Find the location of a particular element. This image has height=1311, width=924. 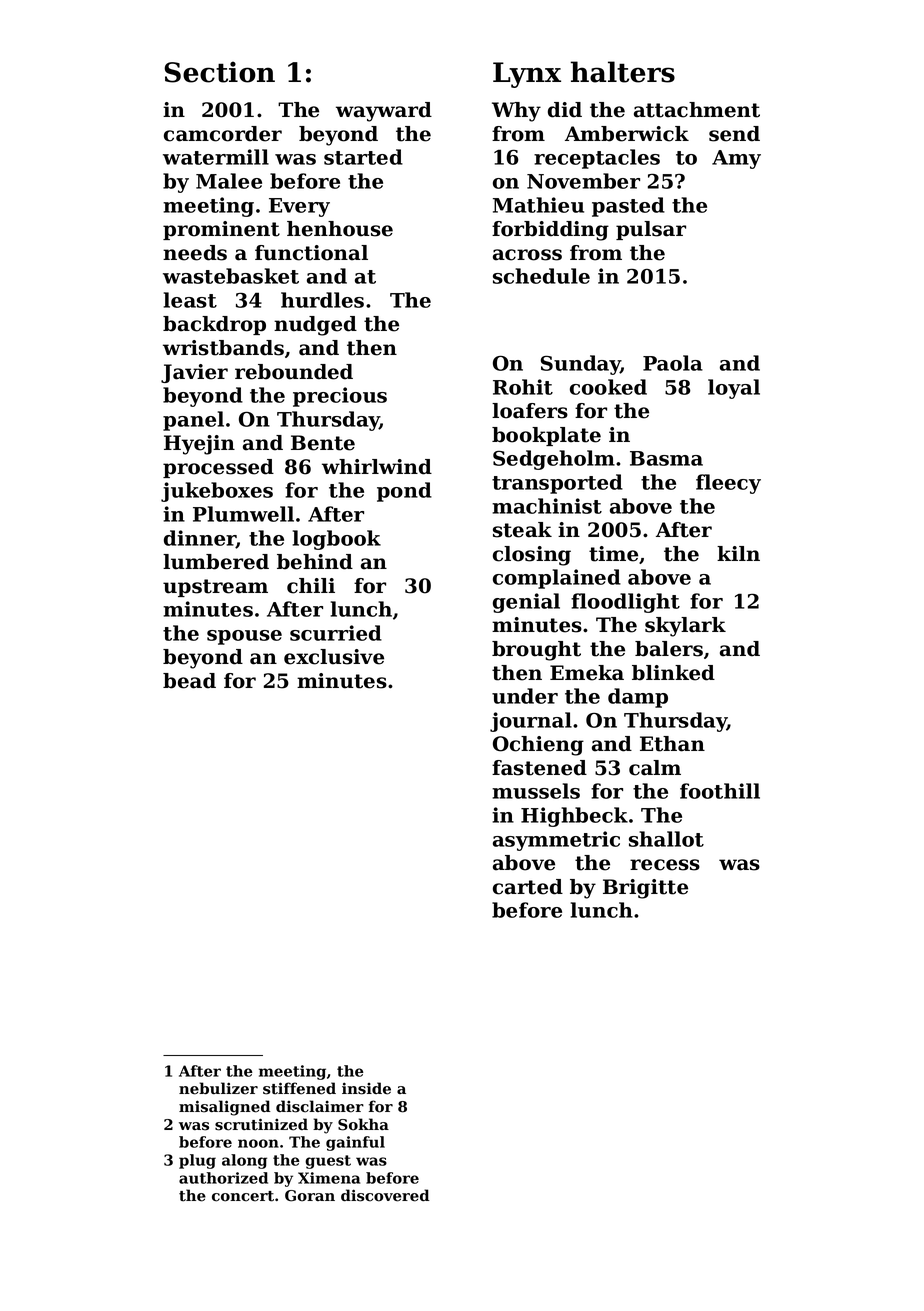

Bente is located at coordinates (323, 443).
